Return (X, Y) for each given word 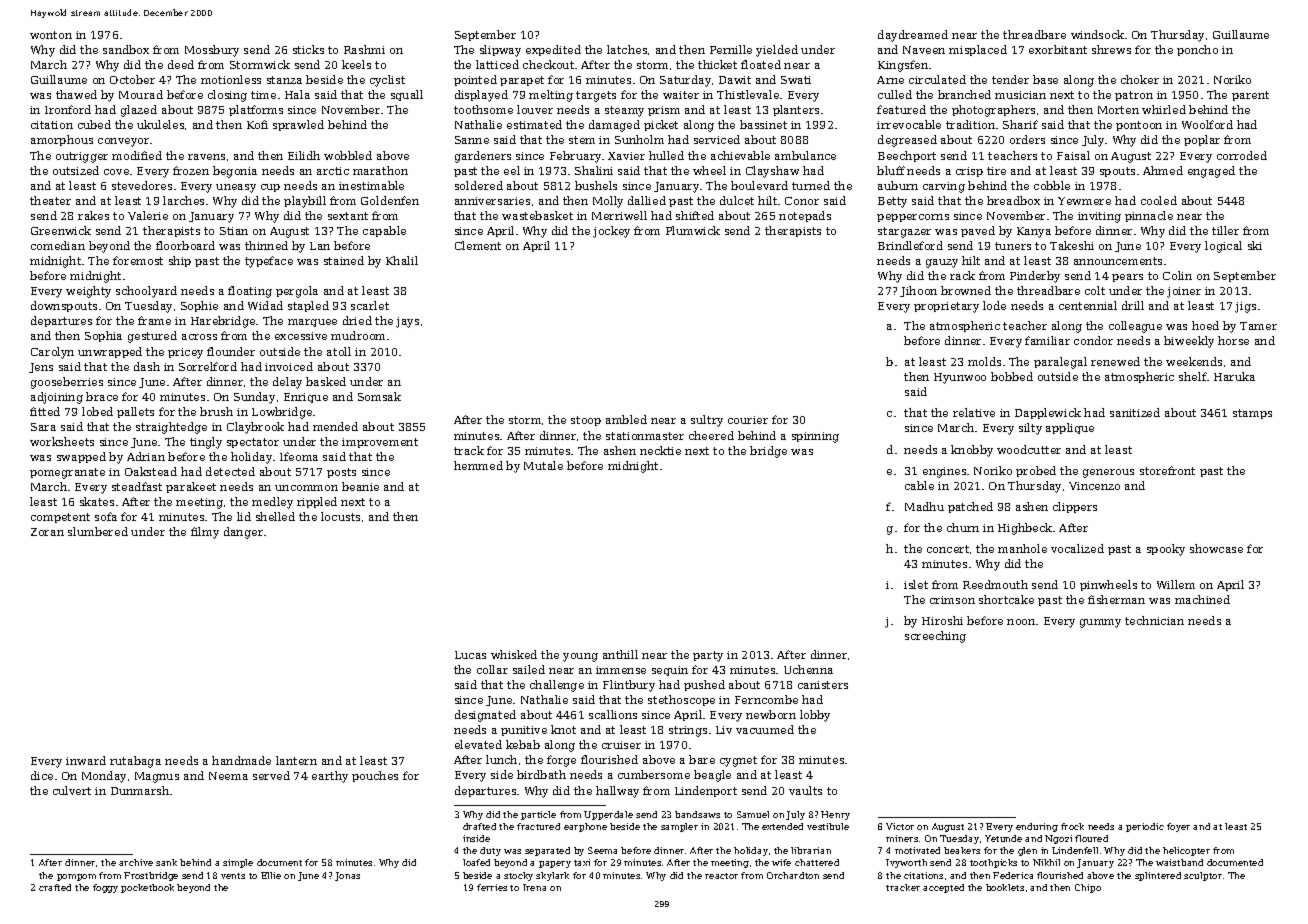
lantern (296, 760)
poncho (1197, 50)
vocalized (1077, 548)
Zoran (47, 532)
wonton (51, 35)
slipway (500, 51)
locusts (340, 516)
